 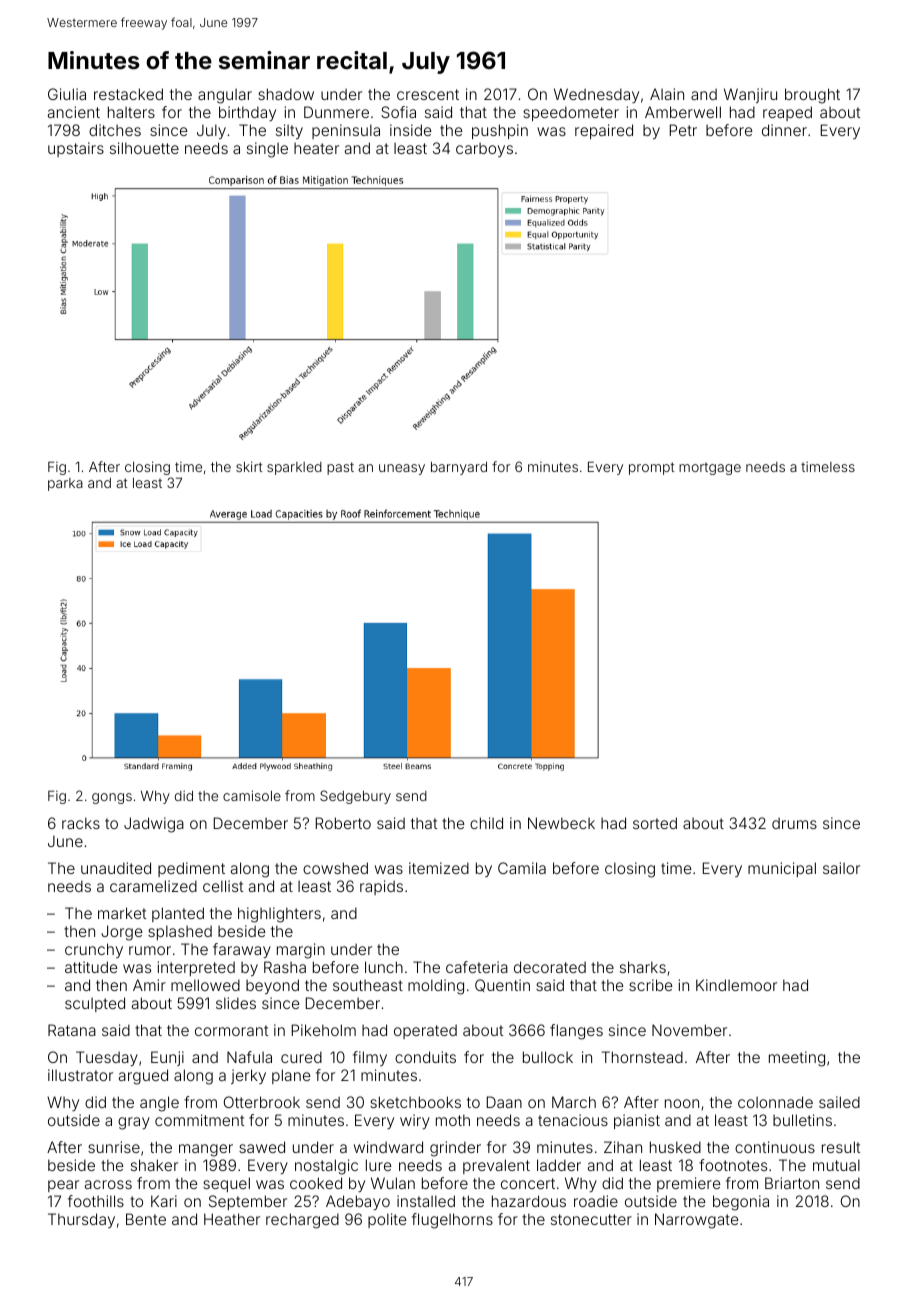 I want to click on angular, so click(x=225, y=96).
